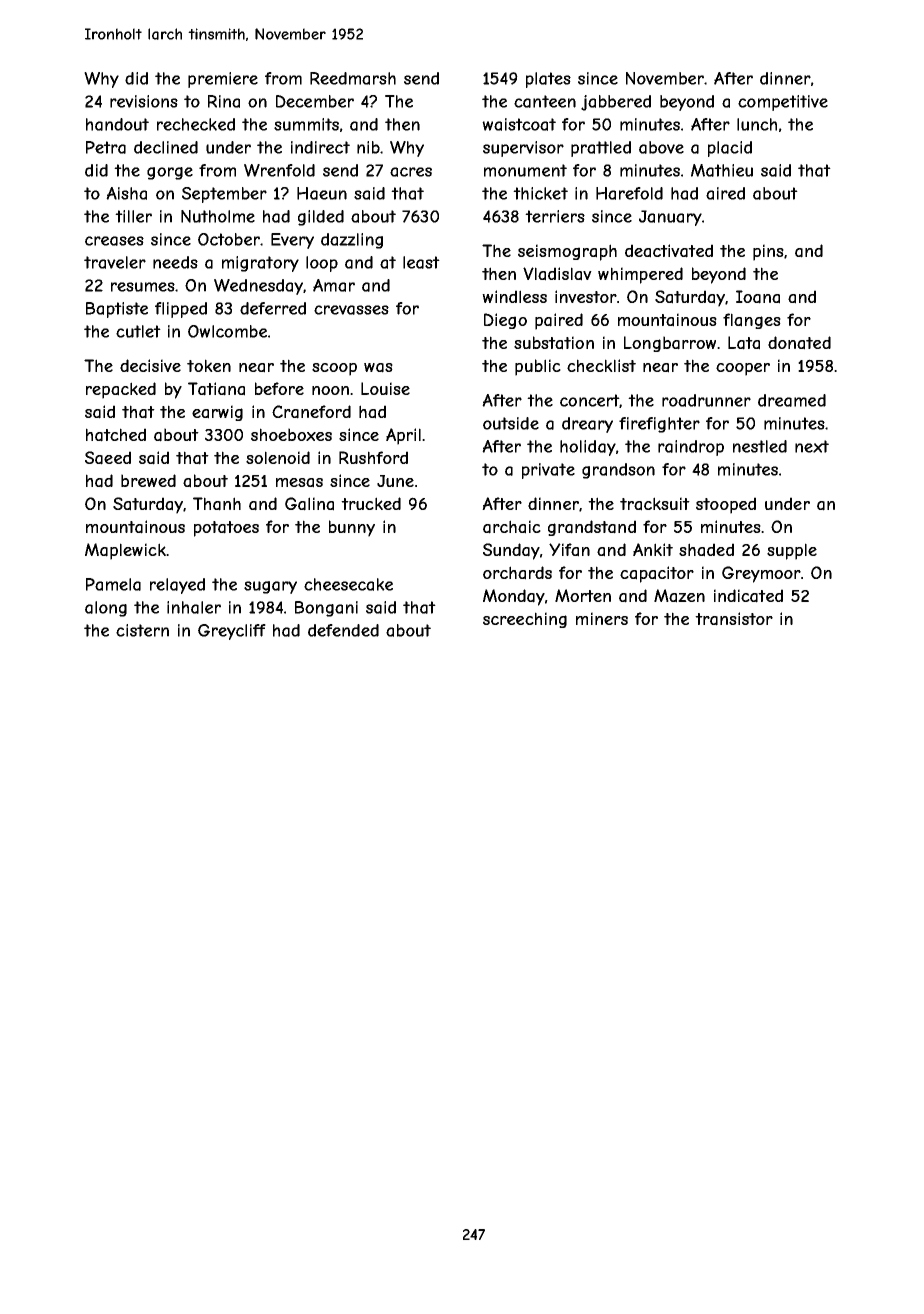 The height and width of the screenshot is (1314, 924). Describe the element at coordinates (812, 446) in the screenshot. I see `next` at that location.
